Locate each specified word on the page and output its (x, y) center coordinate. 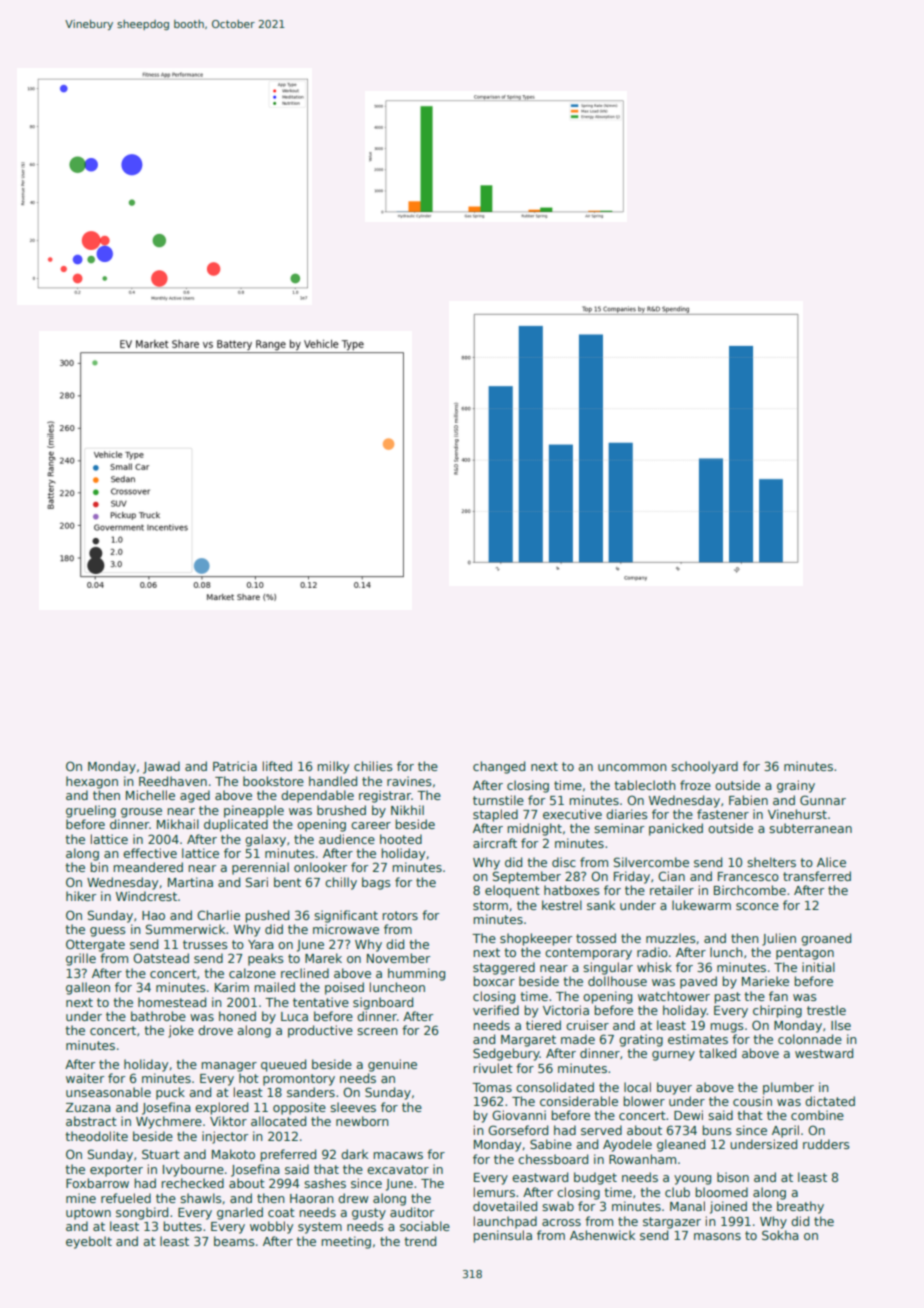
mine (81, 1198)
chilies (373, 766)
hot (249, 1078)
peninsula (502, 1236)
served (601, 1130)
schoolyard (704, 767)
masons (717, 1236)
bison (733, 1177)
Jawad (161, 767)
